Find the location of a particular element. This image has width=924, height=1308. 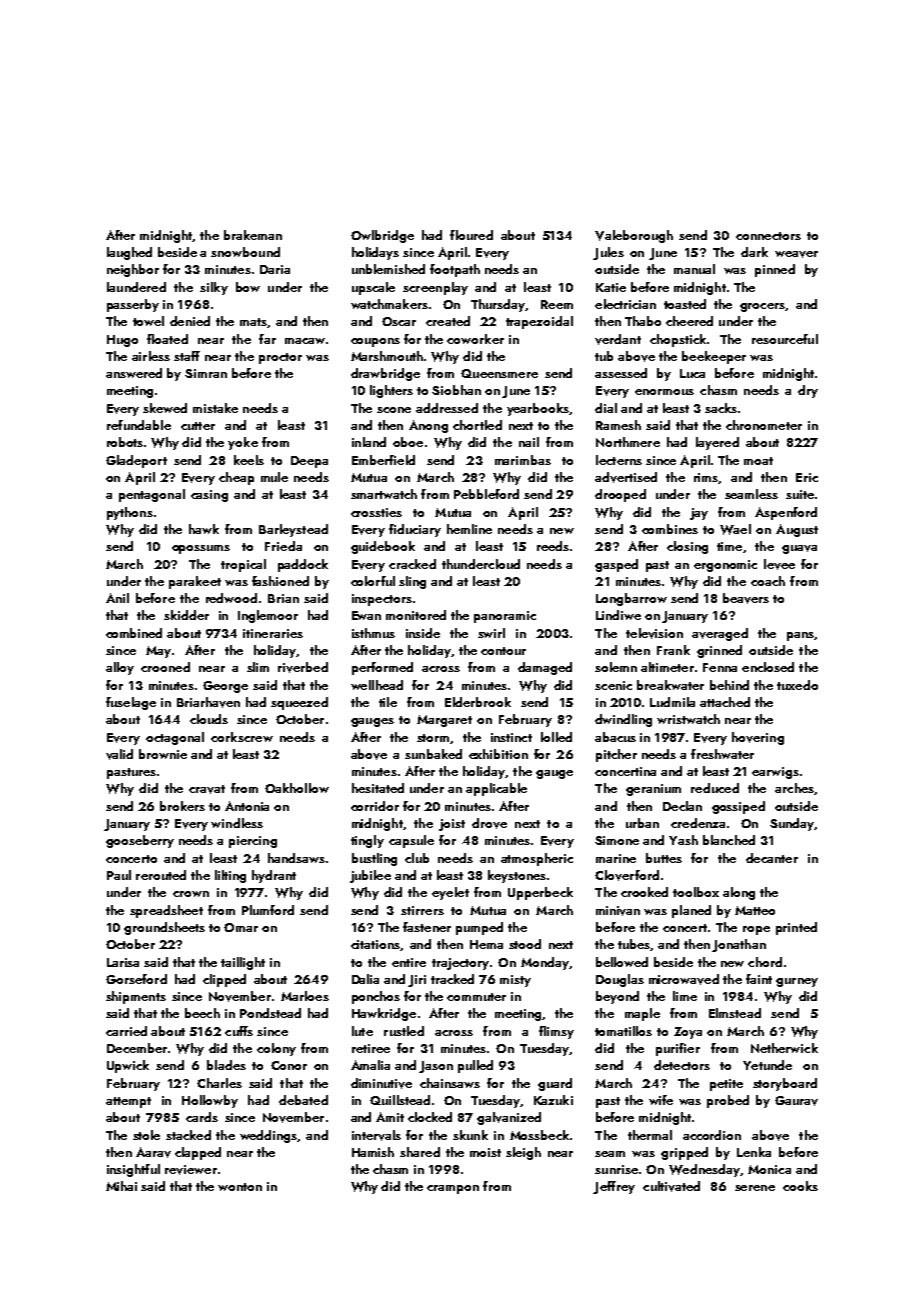

groundsheets is located at coordinates (164, 928).
